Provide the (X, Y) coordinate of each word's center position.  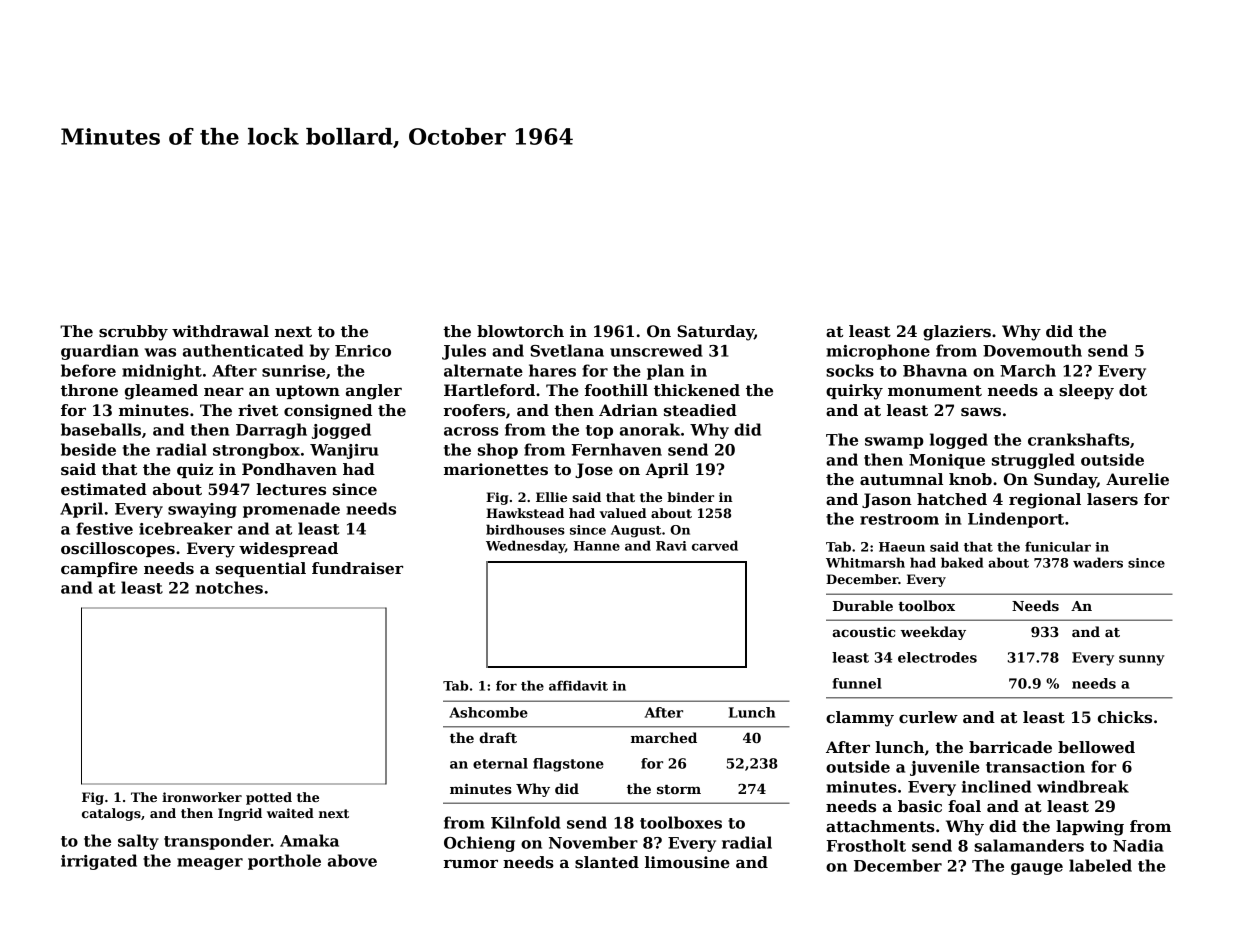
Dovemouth (1032, 350)
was (160, 352)
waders (1098, 562)
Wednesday (525, 546)
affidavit (578, 685)
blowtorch (520, 331)
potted (269, 798)
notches (229, 587)
